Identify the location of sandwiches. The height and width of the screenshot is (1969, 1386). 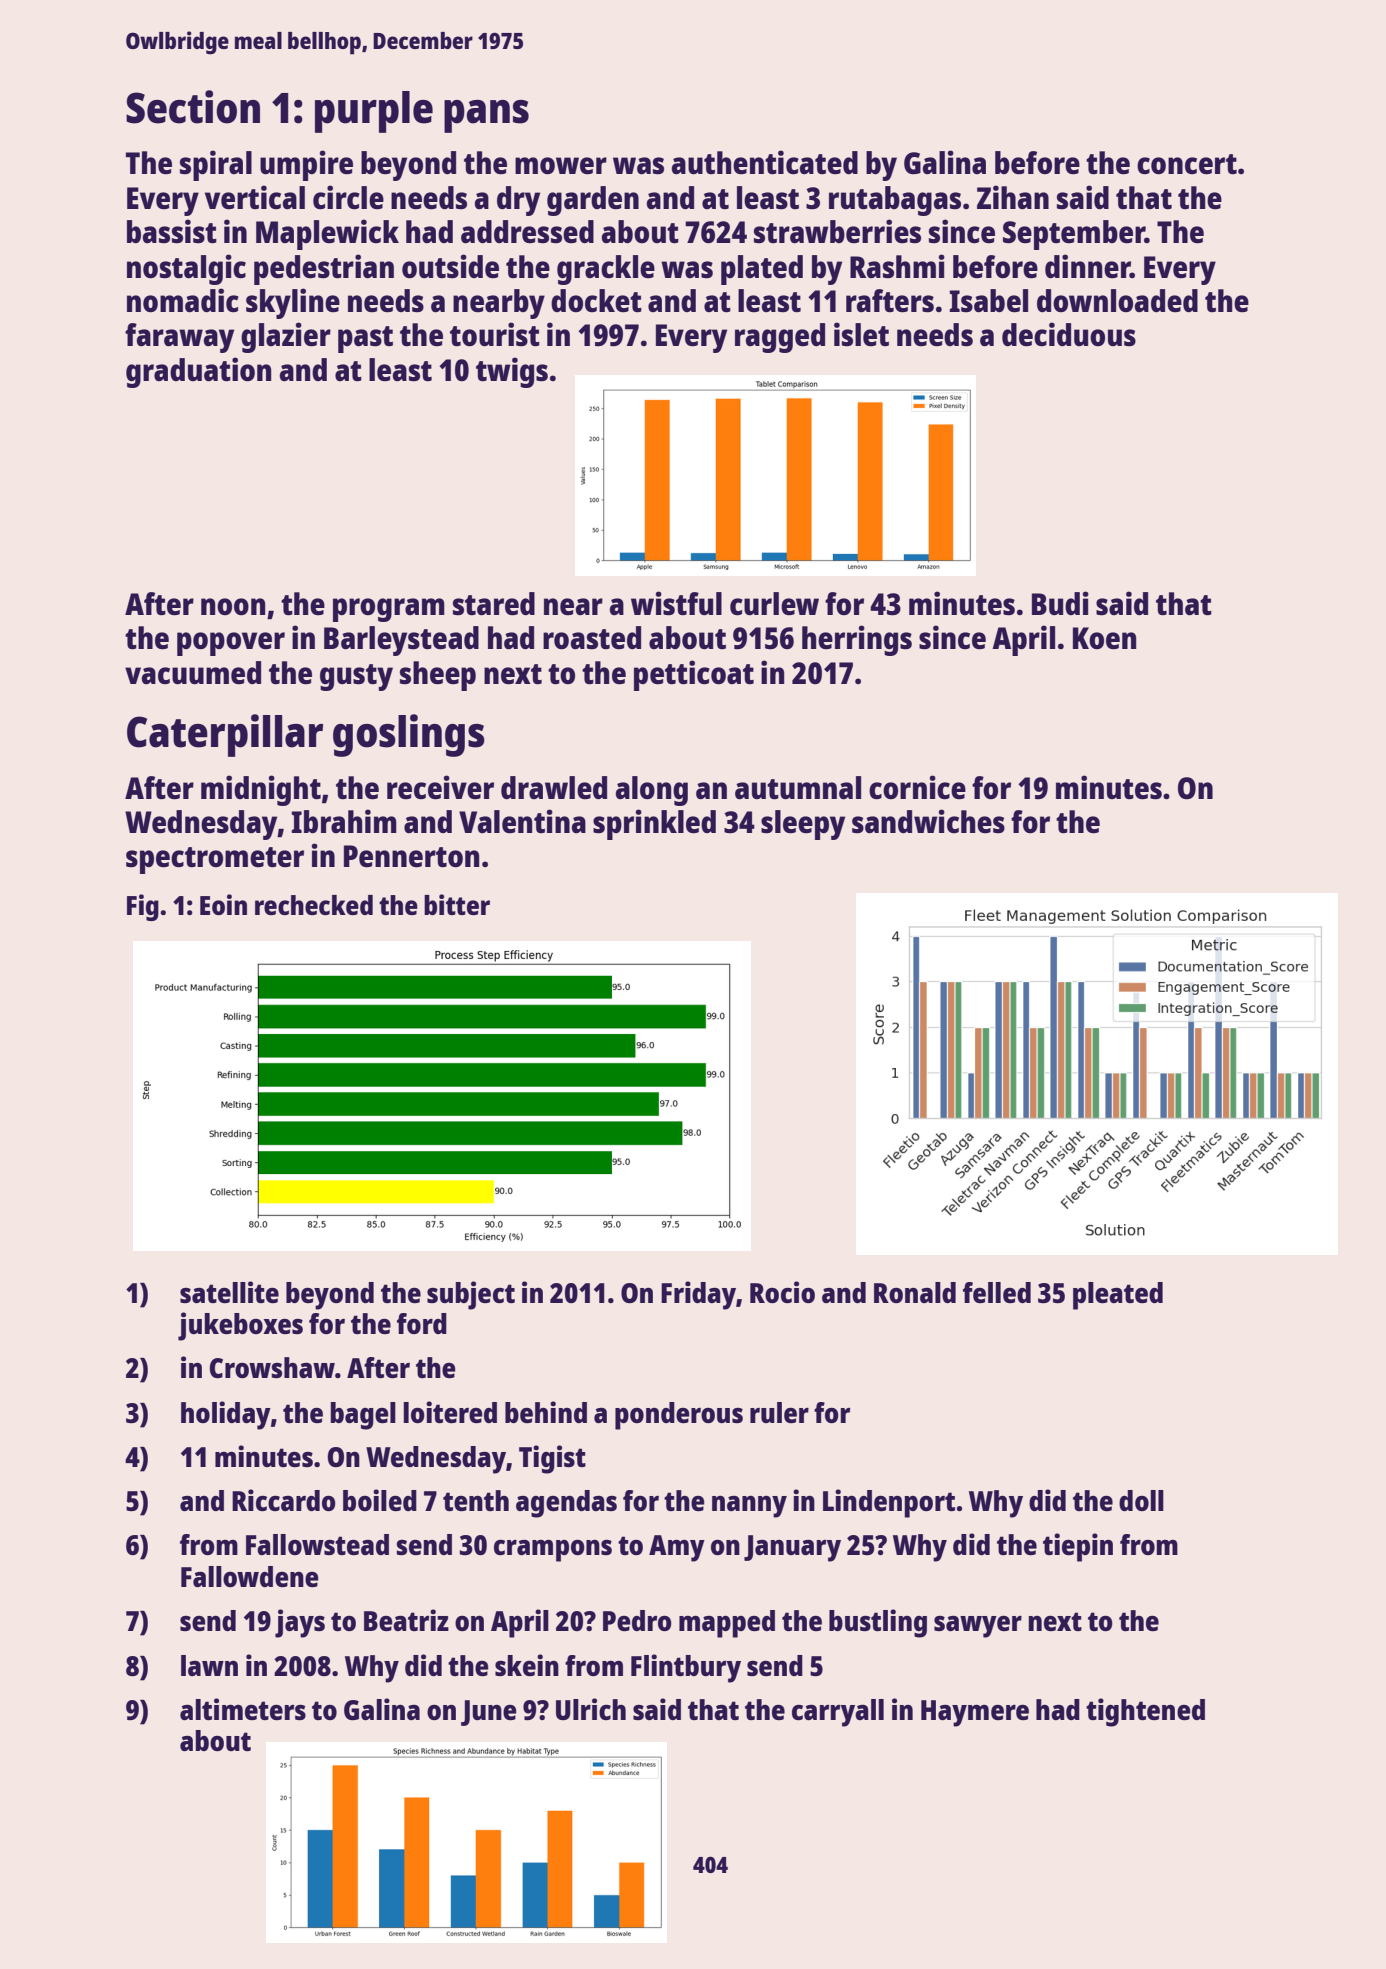
(928, 821).
